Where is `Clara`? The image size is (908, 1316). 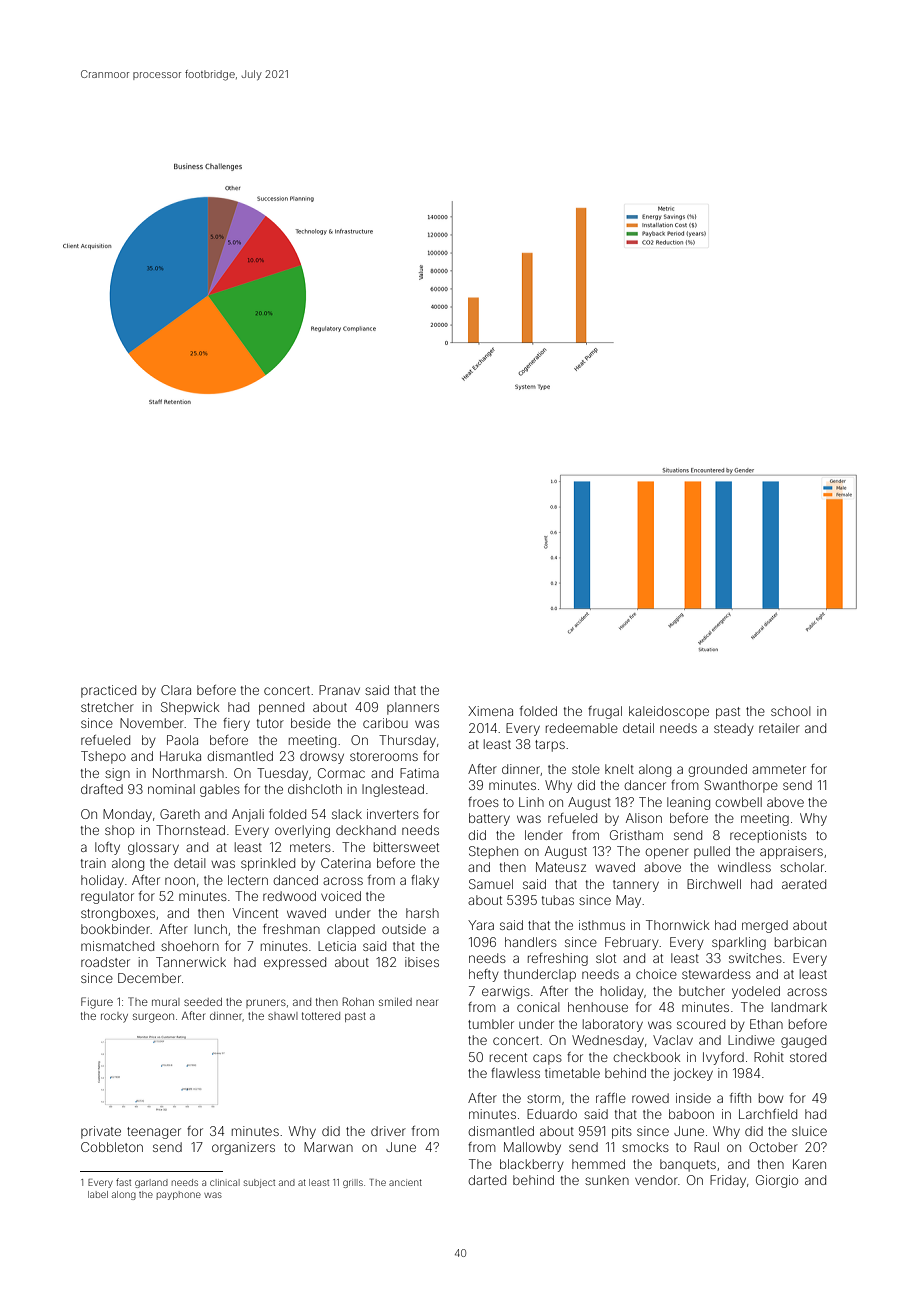 Clara is located at coordinates (176, 690).
